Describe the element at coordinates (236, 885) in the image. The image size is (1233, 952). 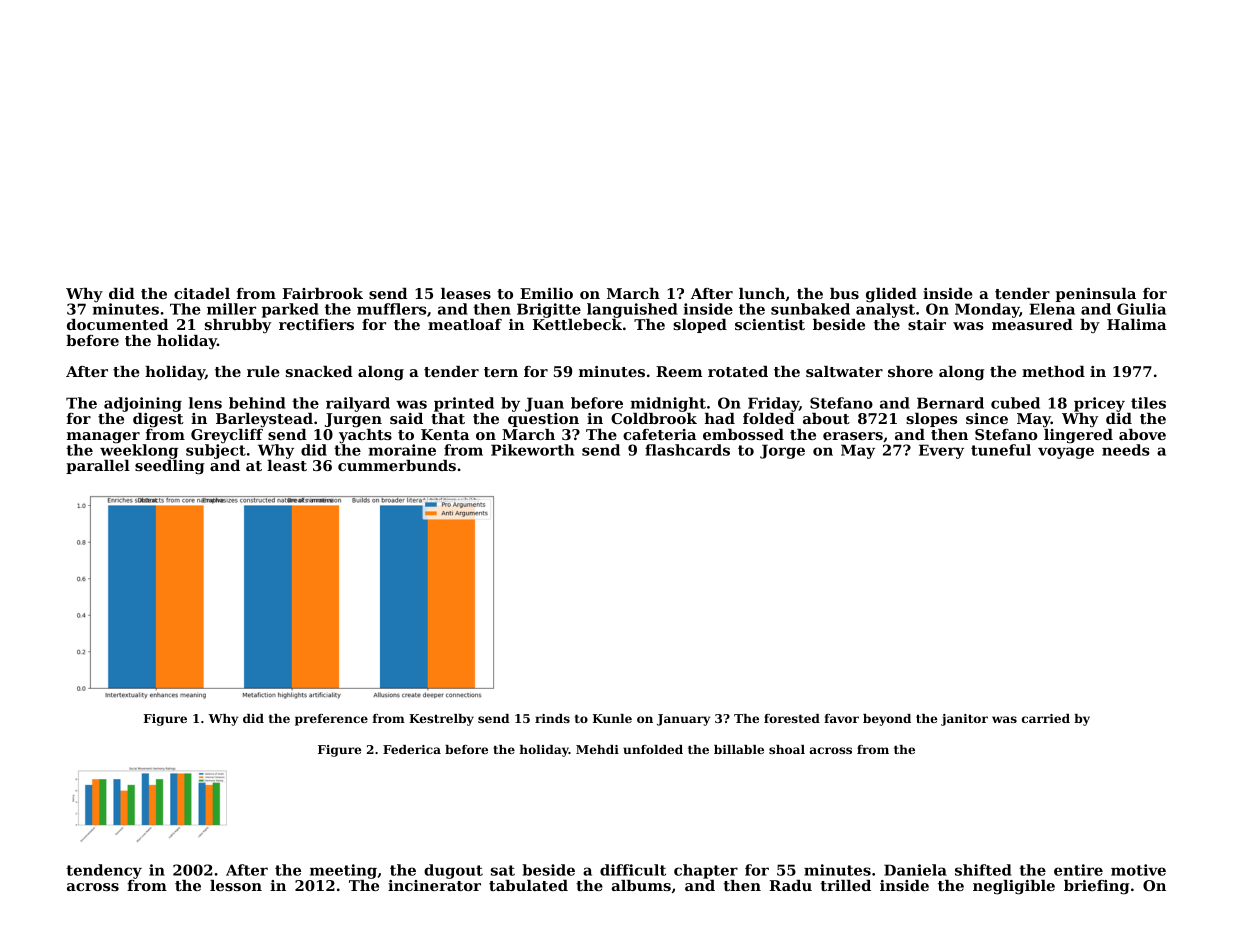
I see `lesson` at that location.
